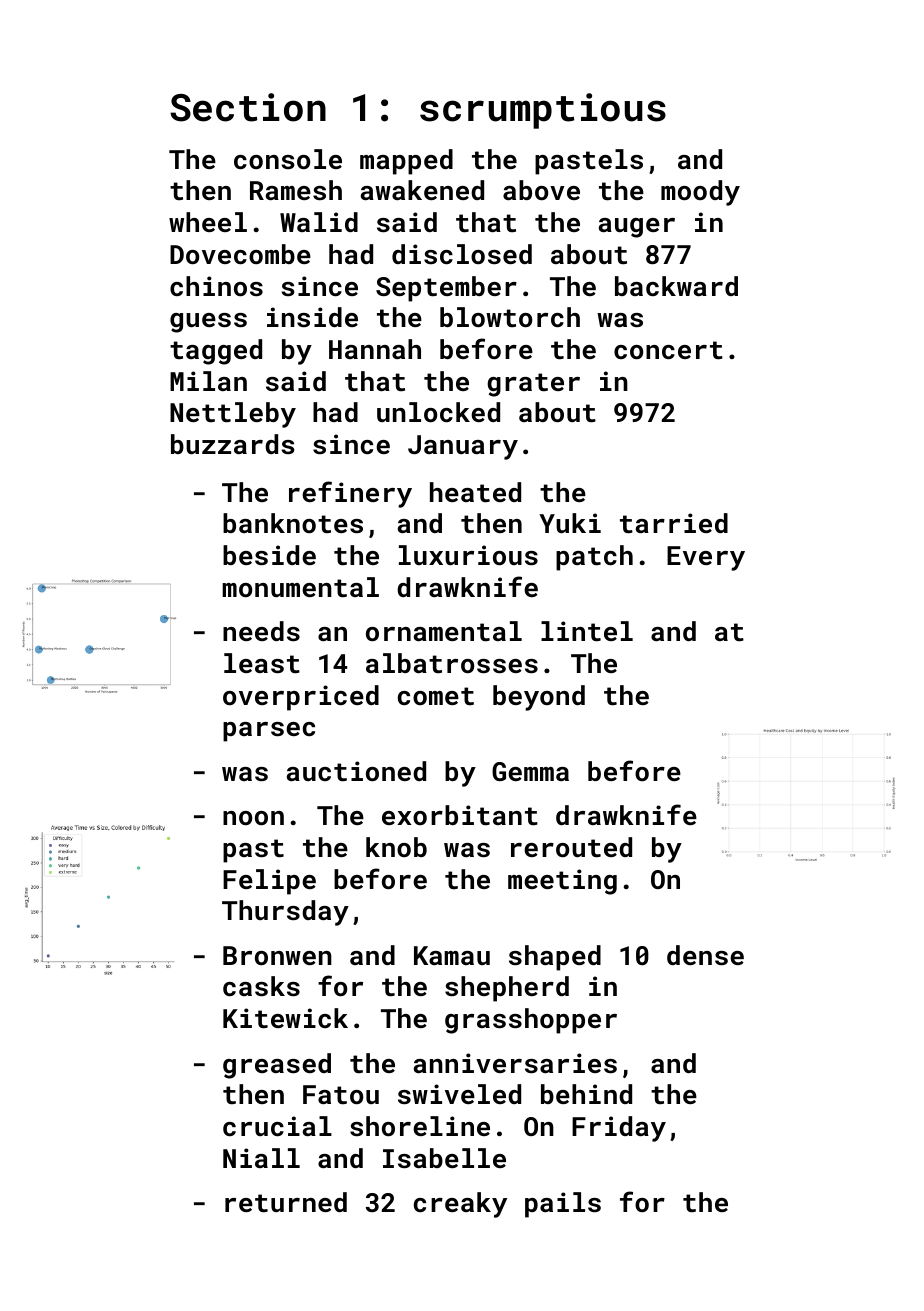  What do you see at coordinates (253, 818) in the document?
I see `noon` at bounding box center [253, 818].
